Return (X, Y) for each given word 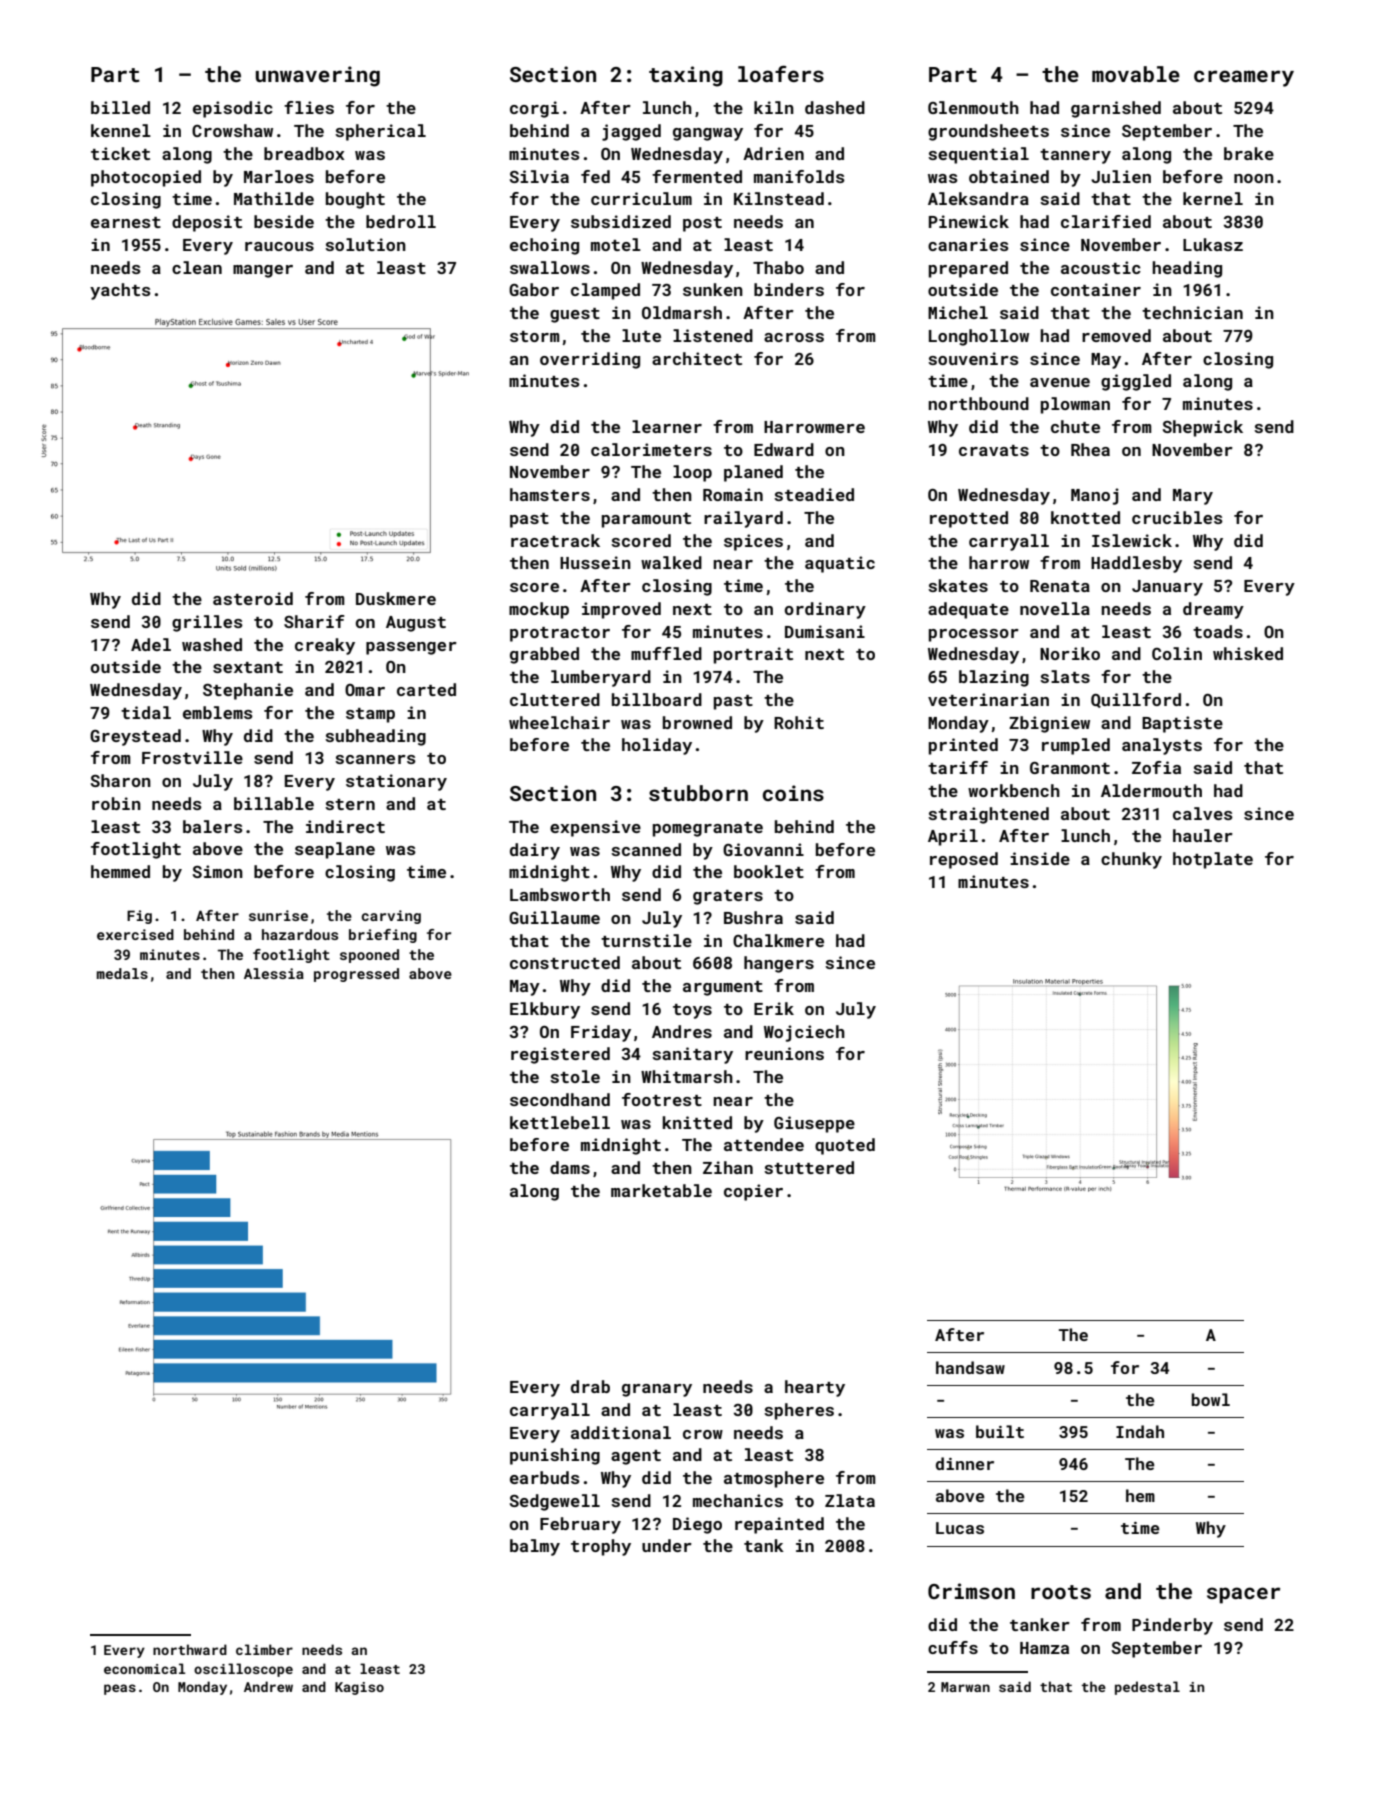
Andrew (268, 1686)
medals (122, 973)
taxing (686, 76)
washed (212, 644)
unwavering (318, 76)
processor (974, 635)
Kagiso (359, 1688)
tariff (958, 767)
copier (753, 1192)
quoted (845, 1146)
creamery (1244, 78)
